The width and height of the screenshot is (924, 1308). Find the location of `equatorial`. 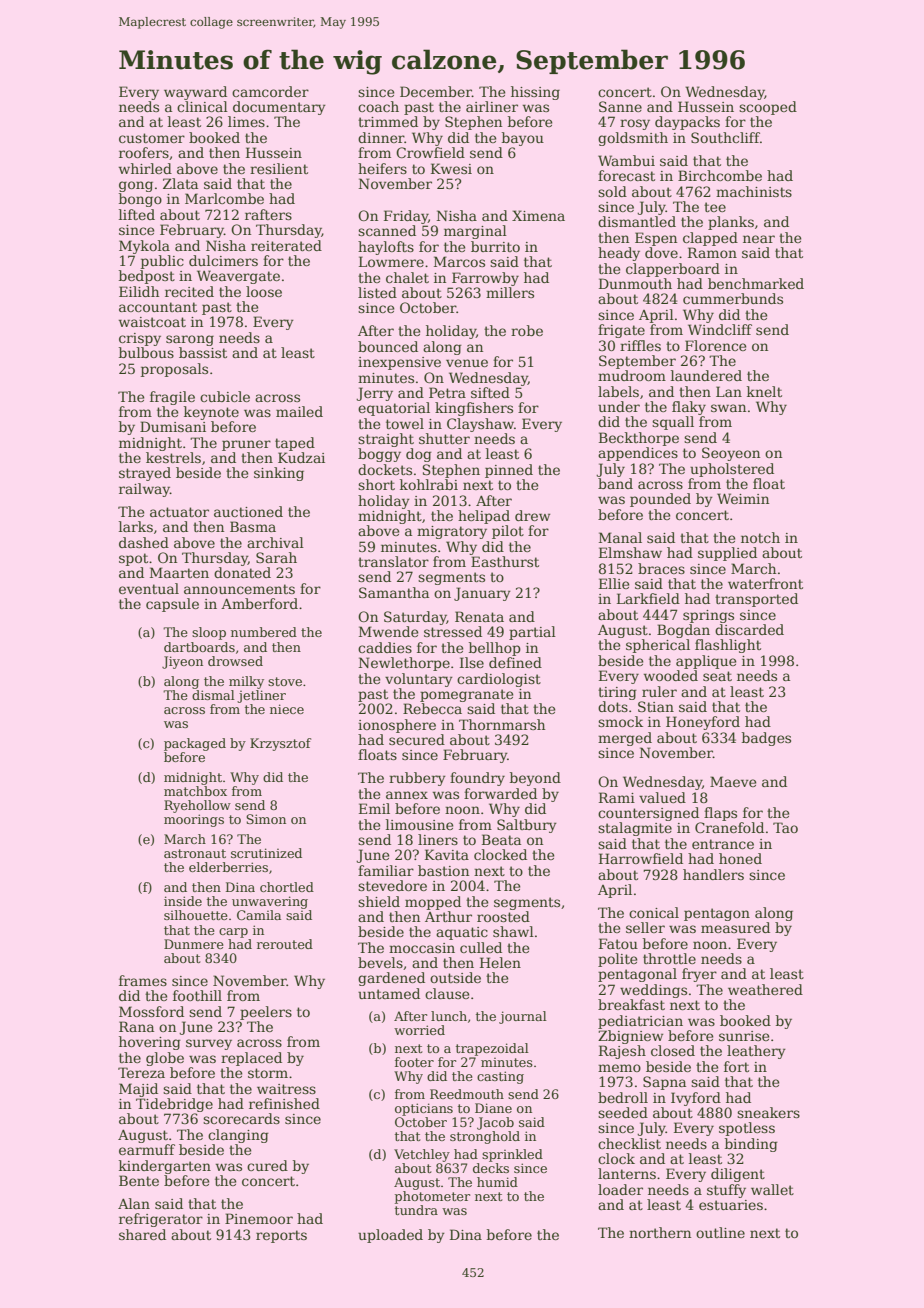

equatorial is located at coordinates (394, 409).
